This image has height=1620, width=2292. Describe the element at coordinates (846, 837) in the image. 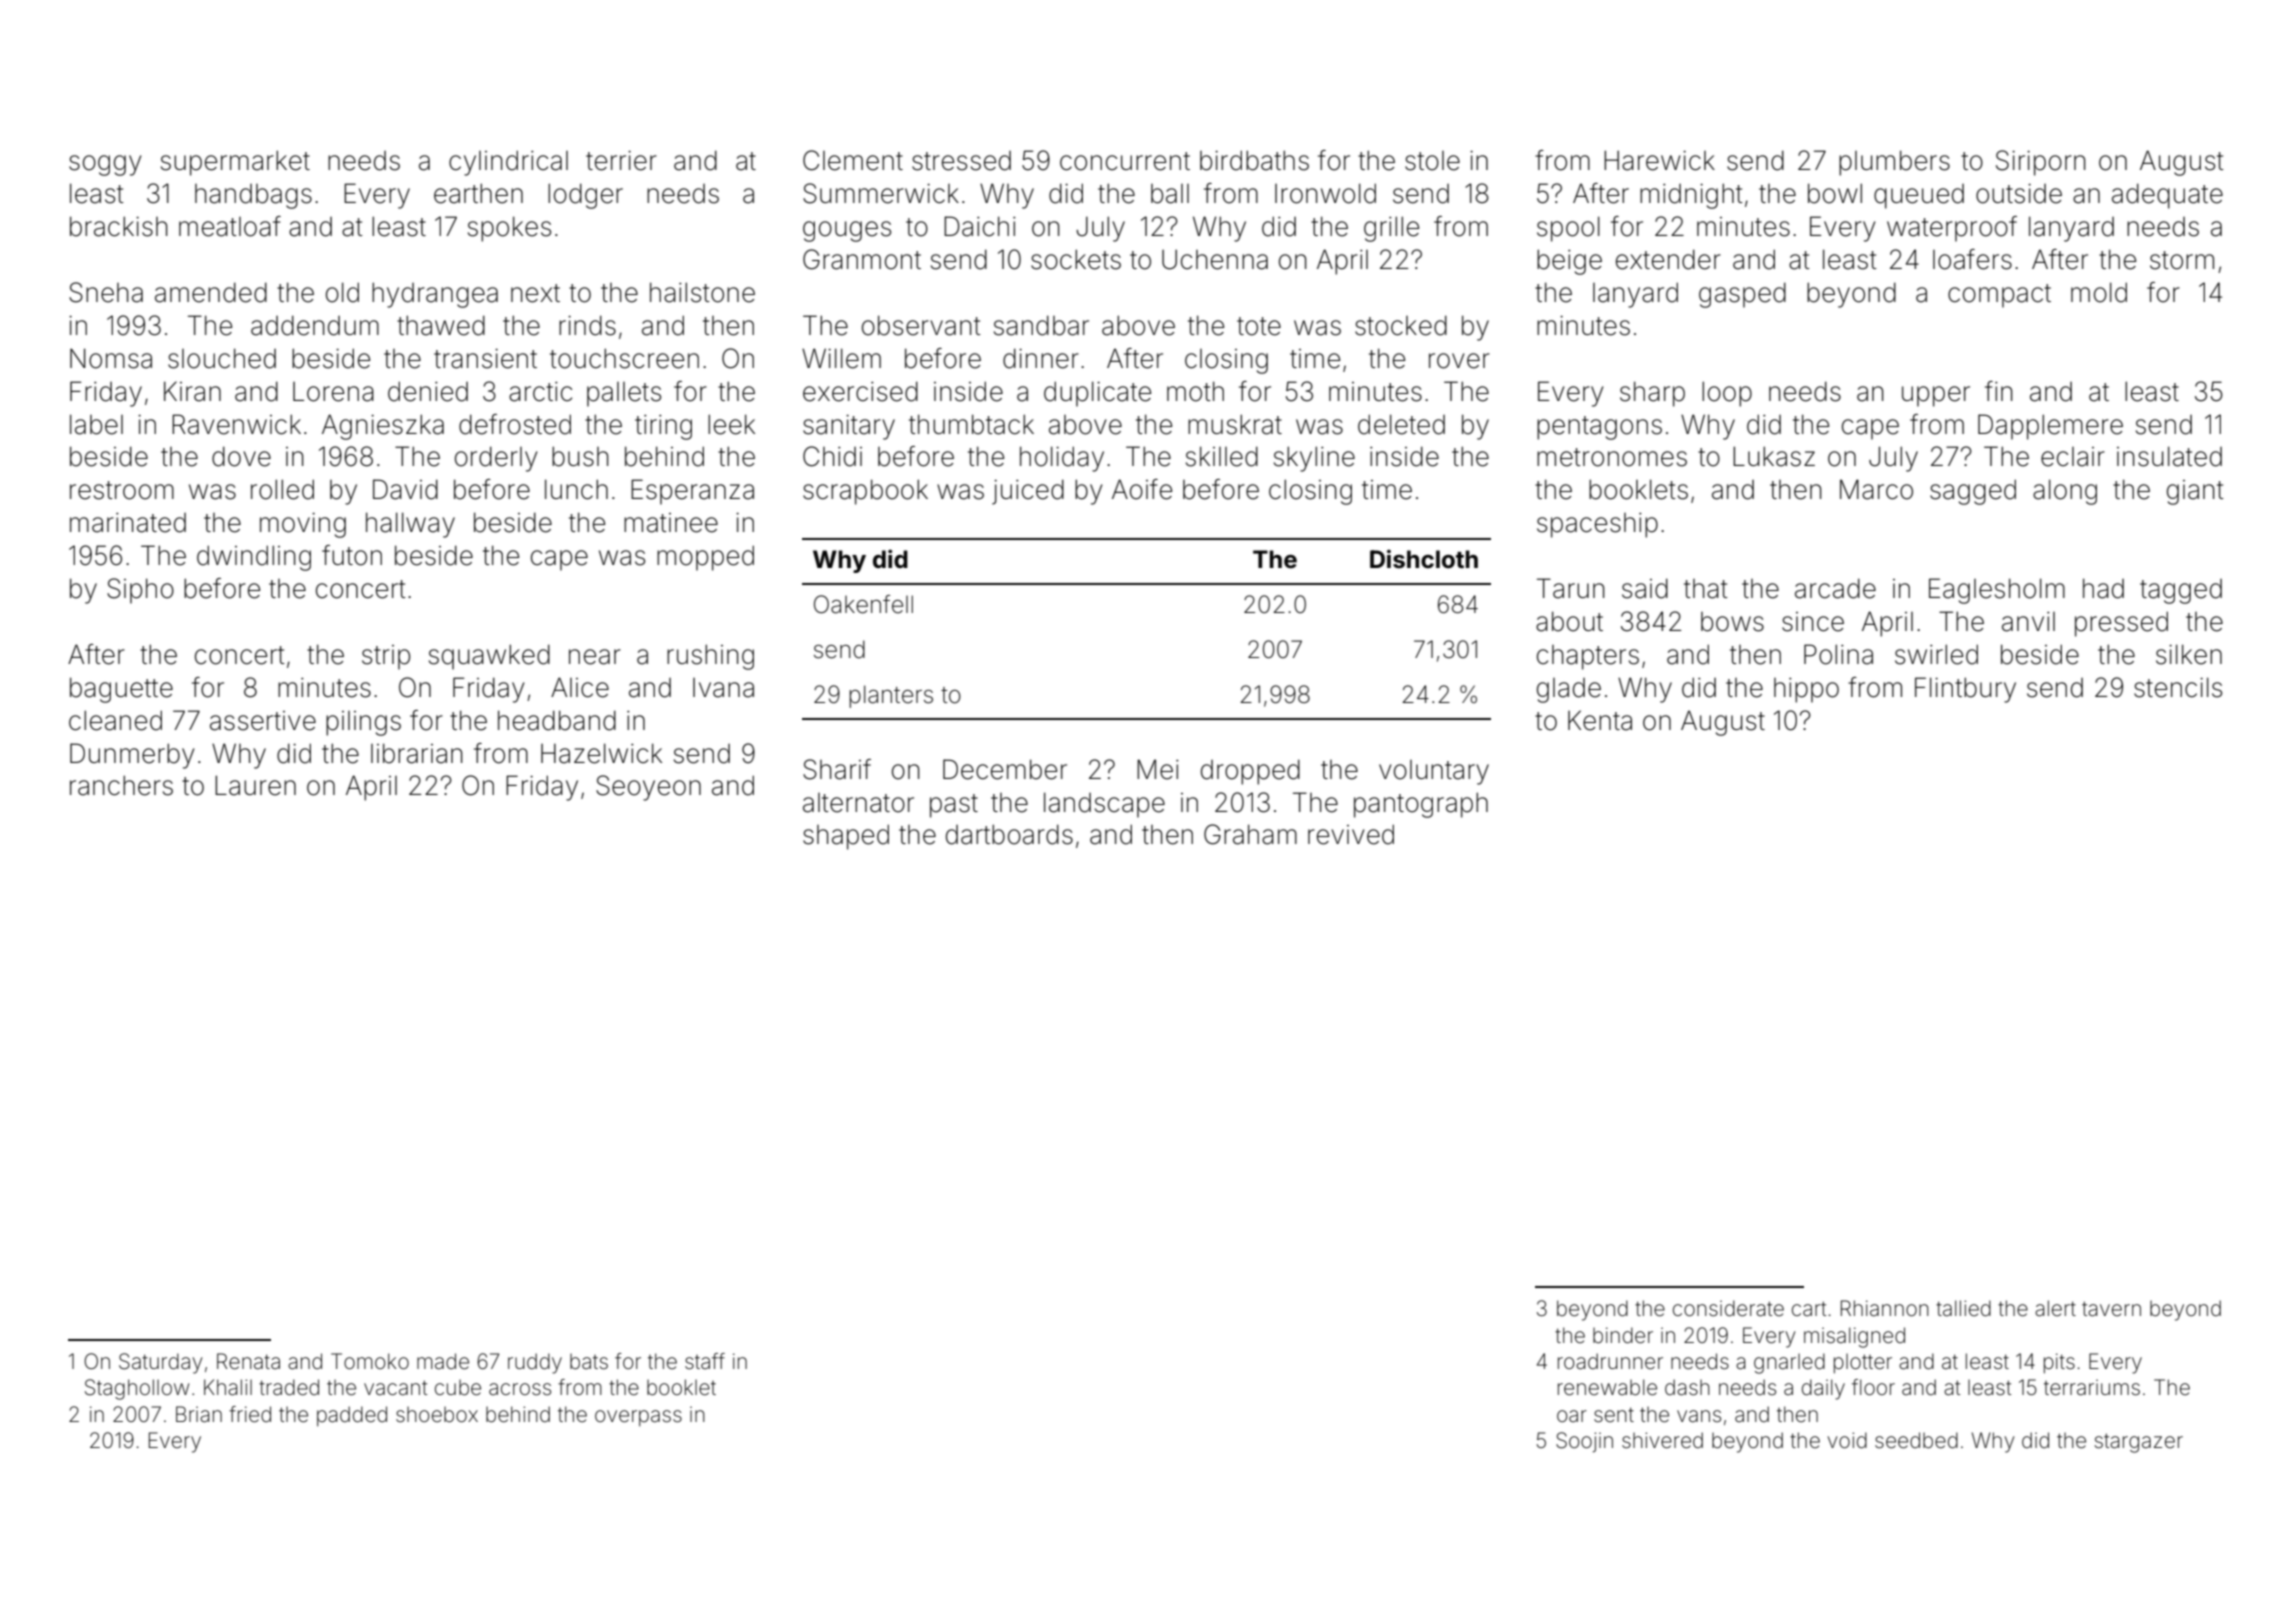

I see `shaped` at that location.
